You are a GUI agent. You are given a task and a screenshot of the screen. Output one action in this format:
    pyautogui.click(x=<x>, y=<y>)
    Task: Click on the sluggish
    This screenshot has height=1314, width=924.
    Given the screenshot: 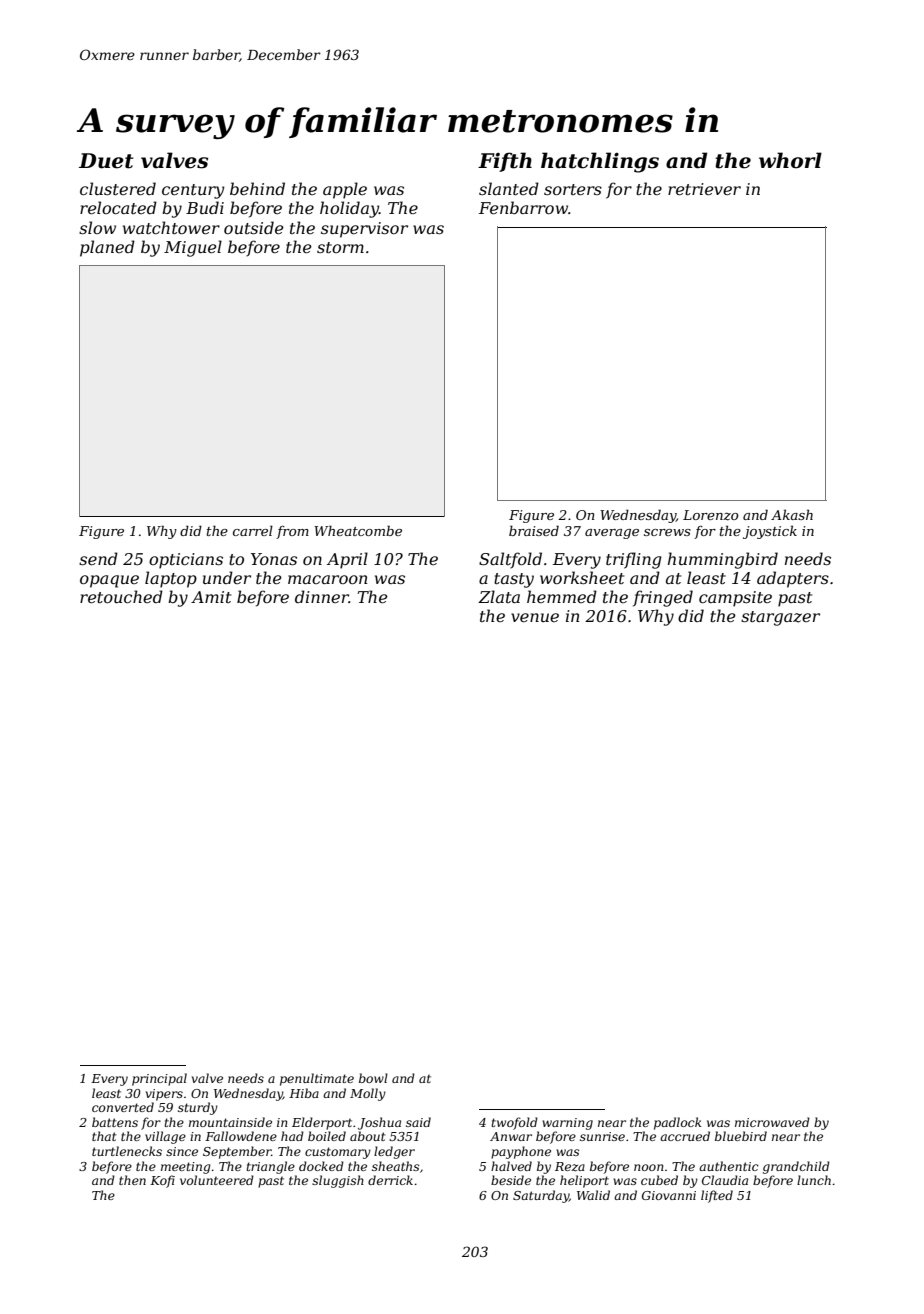 What is the action you would take?
    pyautogui.click(x=338, y=1181)
